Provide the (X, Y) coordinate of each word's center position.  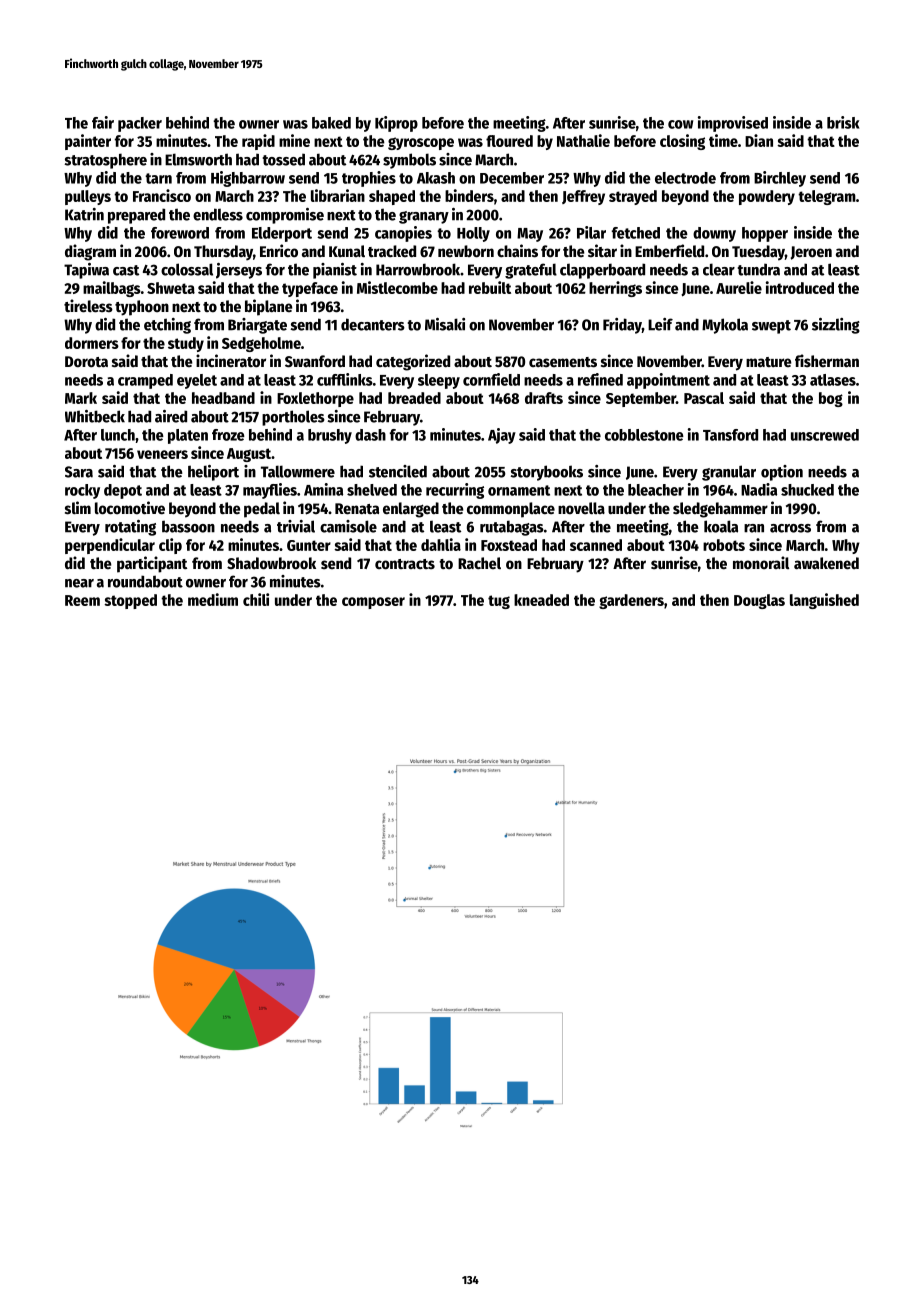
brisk (843, 122)
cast (126, 270)
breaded (414, 398)
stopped (130, 601)
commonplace (511, 510)
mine (294, 140)
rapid (258, 142)
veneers (162, 454)
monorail (761, 563)
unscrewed (825, 435)
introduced (800, 287)
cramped (145, 381)
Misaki (445, 324)
